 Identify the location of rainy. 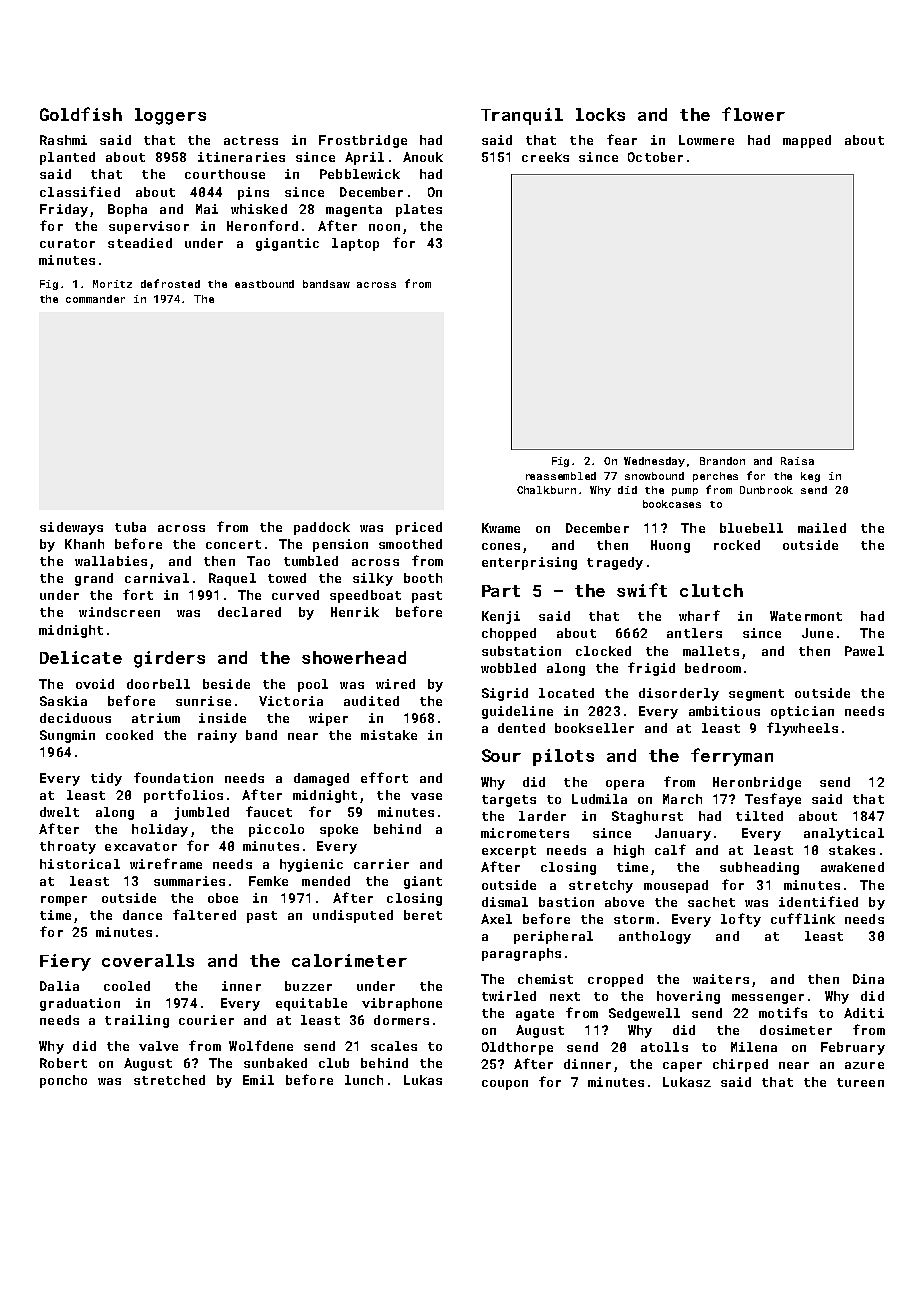
(217, 736).
